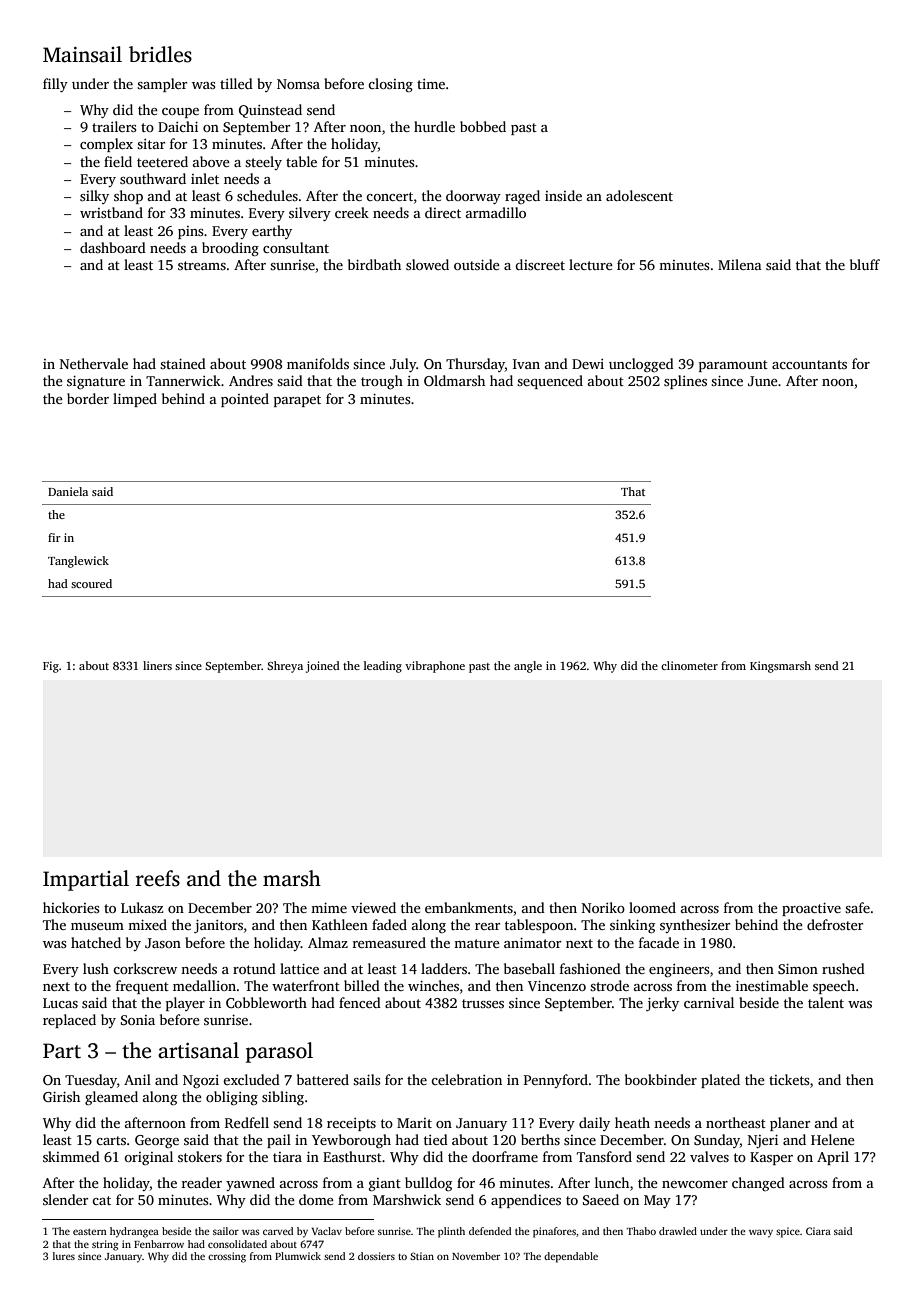 The height and width of the screenshot is (1308, 924). I want to click on Nomsa, so click(298, 84).
